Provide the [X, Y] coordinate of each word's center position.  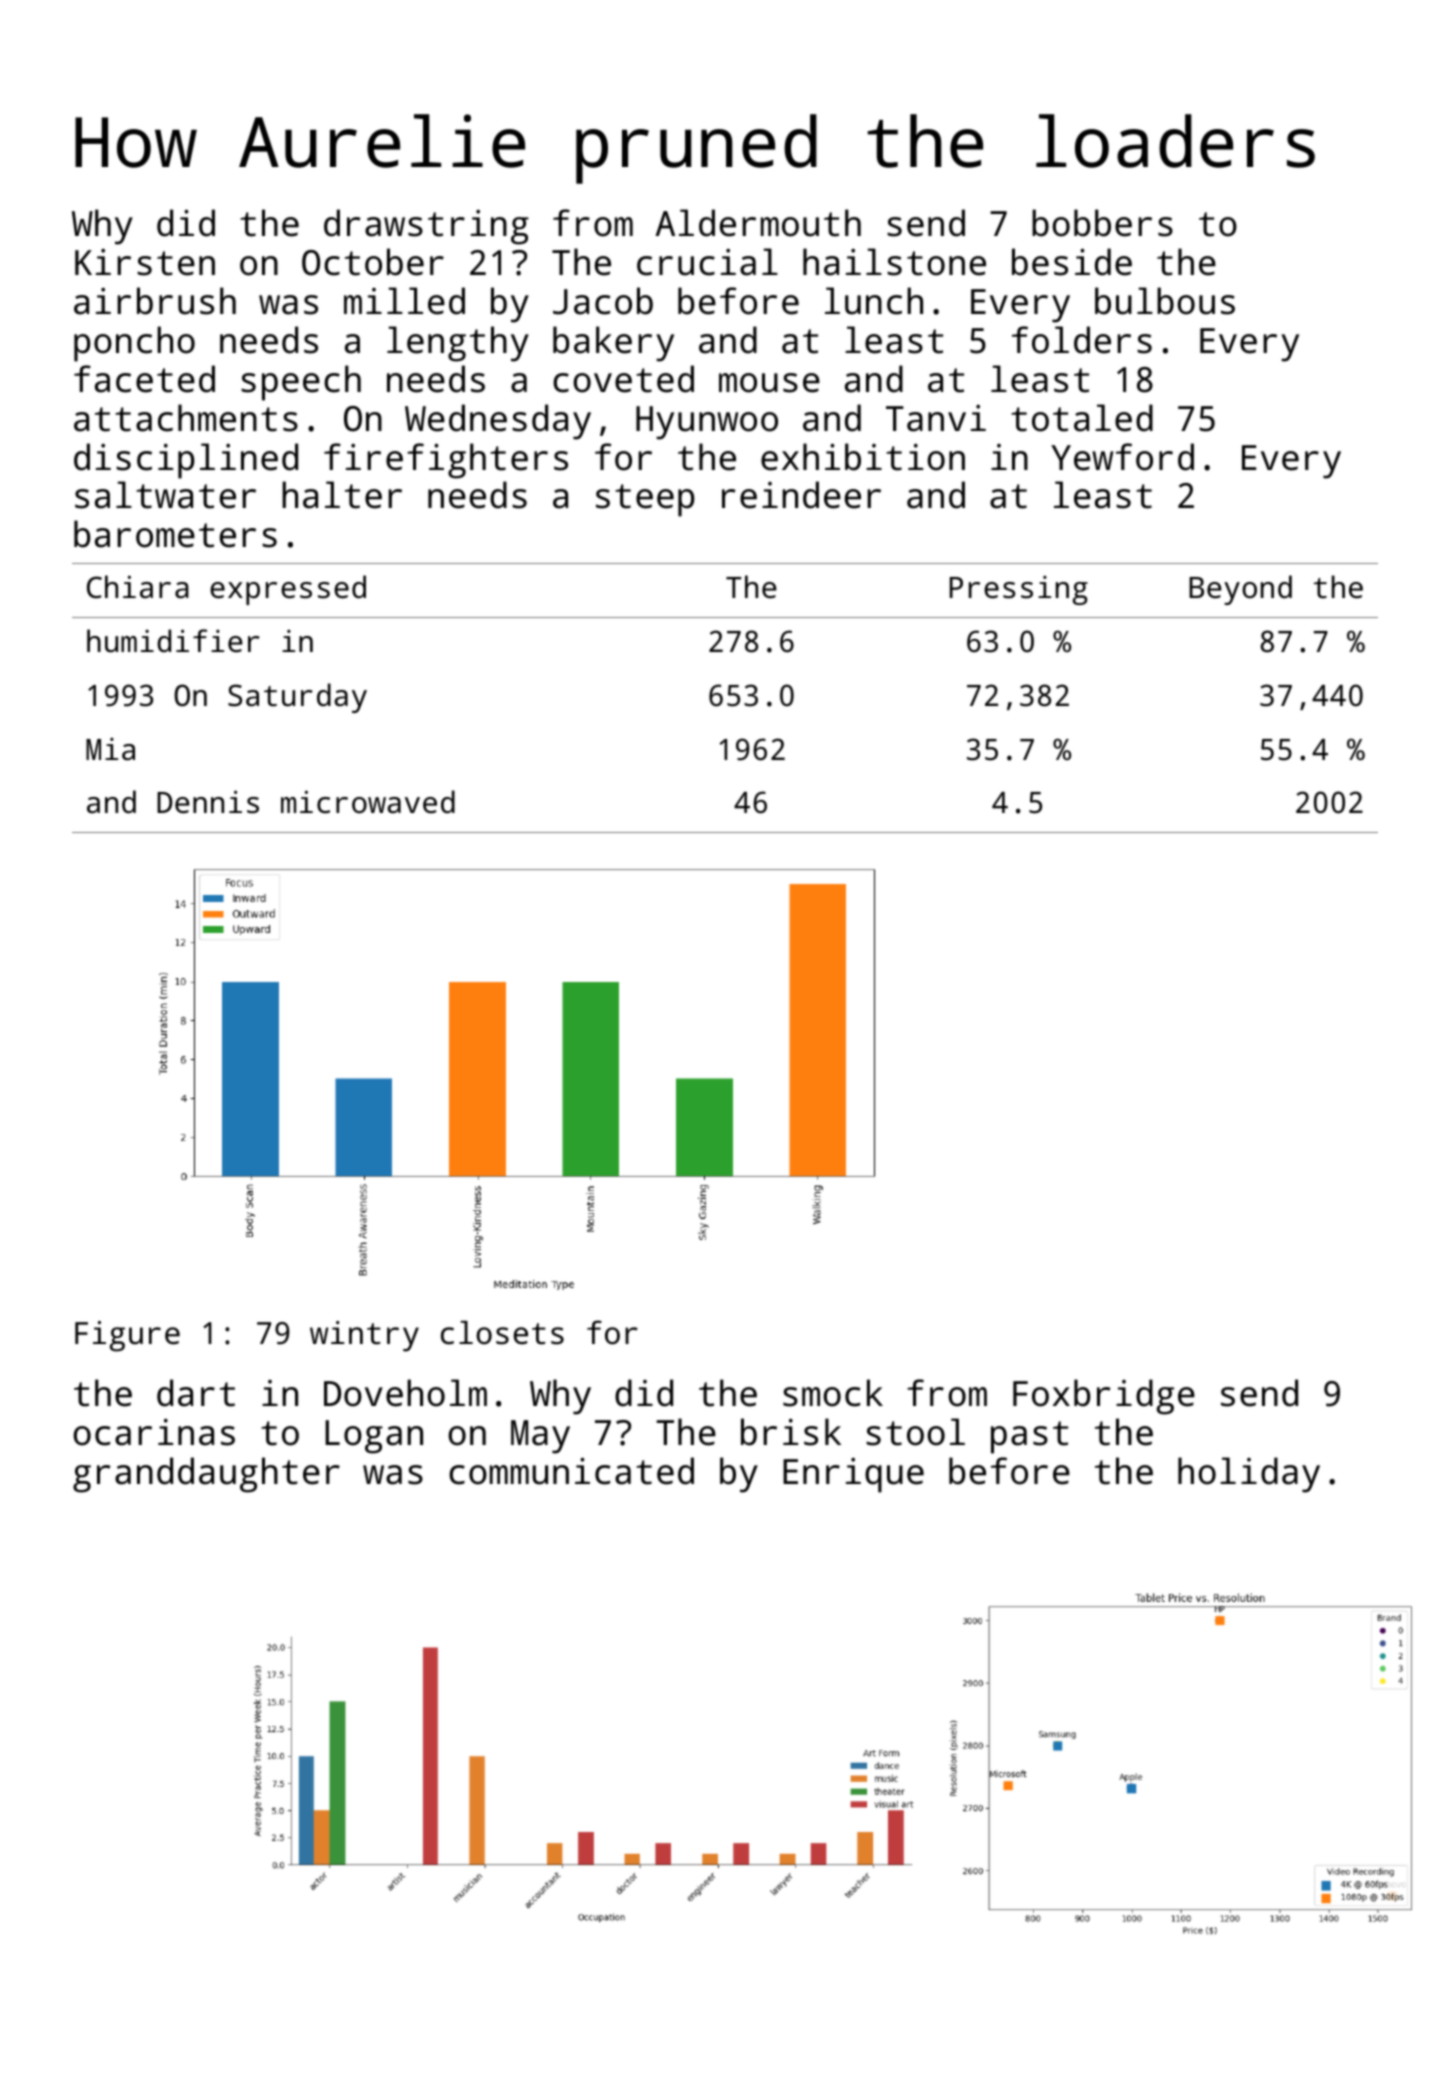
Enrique [853, 1475]
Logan [374, 1437]
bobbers [1102, 223]
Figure [127, 1336]
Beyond [1240, 590]
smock [833, 1393]
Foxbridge [1104, 1397]
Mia [110, 749]
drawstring [426, 227]
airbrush [155, 301]
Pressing [1019, 590]
